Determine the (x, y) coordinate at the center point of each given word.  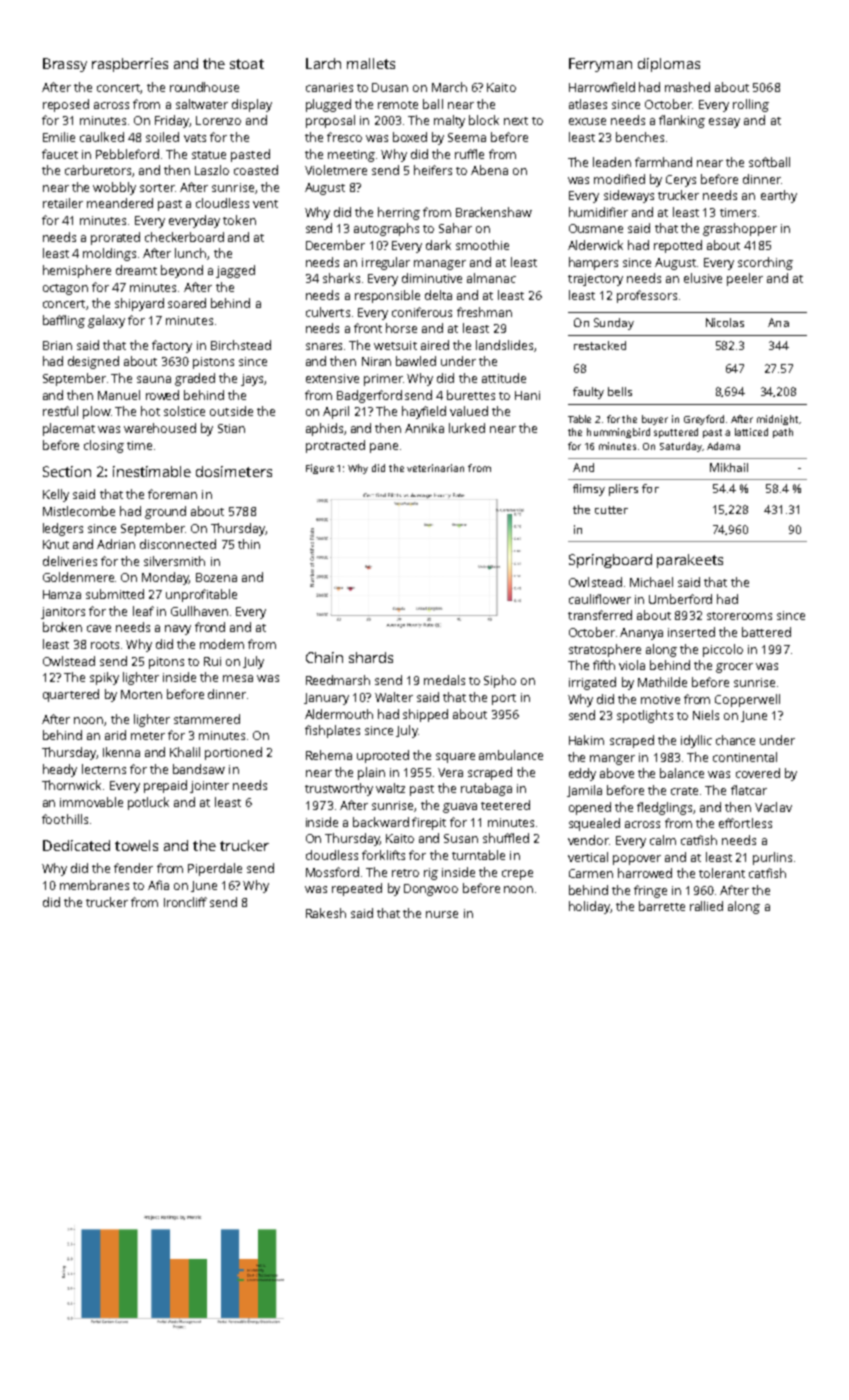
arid (115, 735)
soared (187, 303)
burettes (471, 395)
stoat (247, 64)
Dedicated (76, 845)
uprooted (383, 756)
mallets (371, 63)
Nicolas (725, 322)
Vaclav (773, 807)
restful (60, 411)
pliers (623, 490)
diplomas (669, 65)
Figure (320, 469)
